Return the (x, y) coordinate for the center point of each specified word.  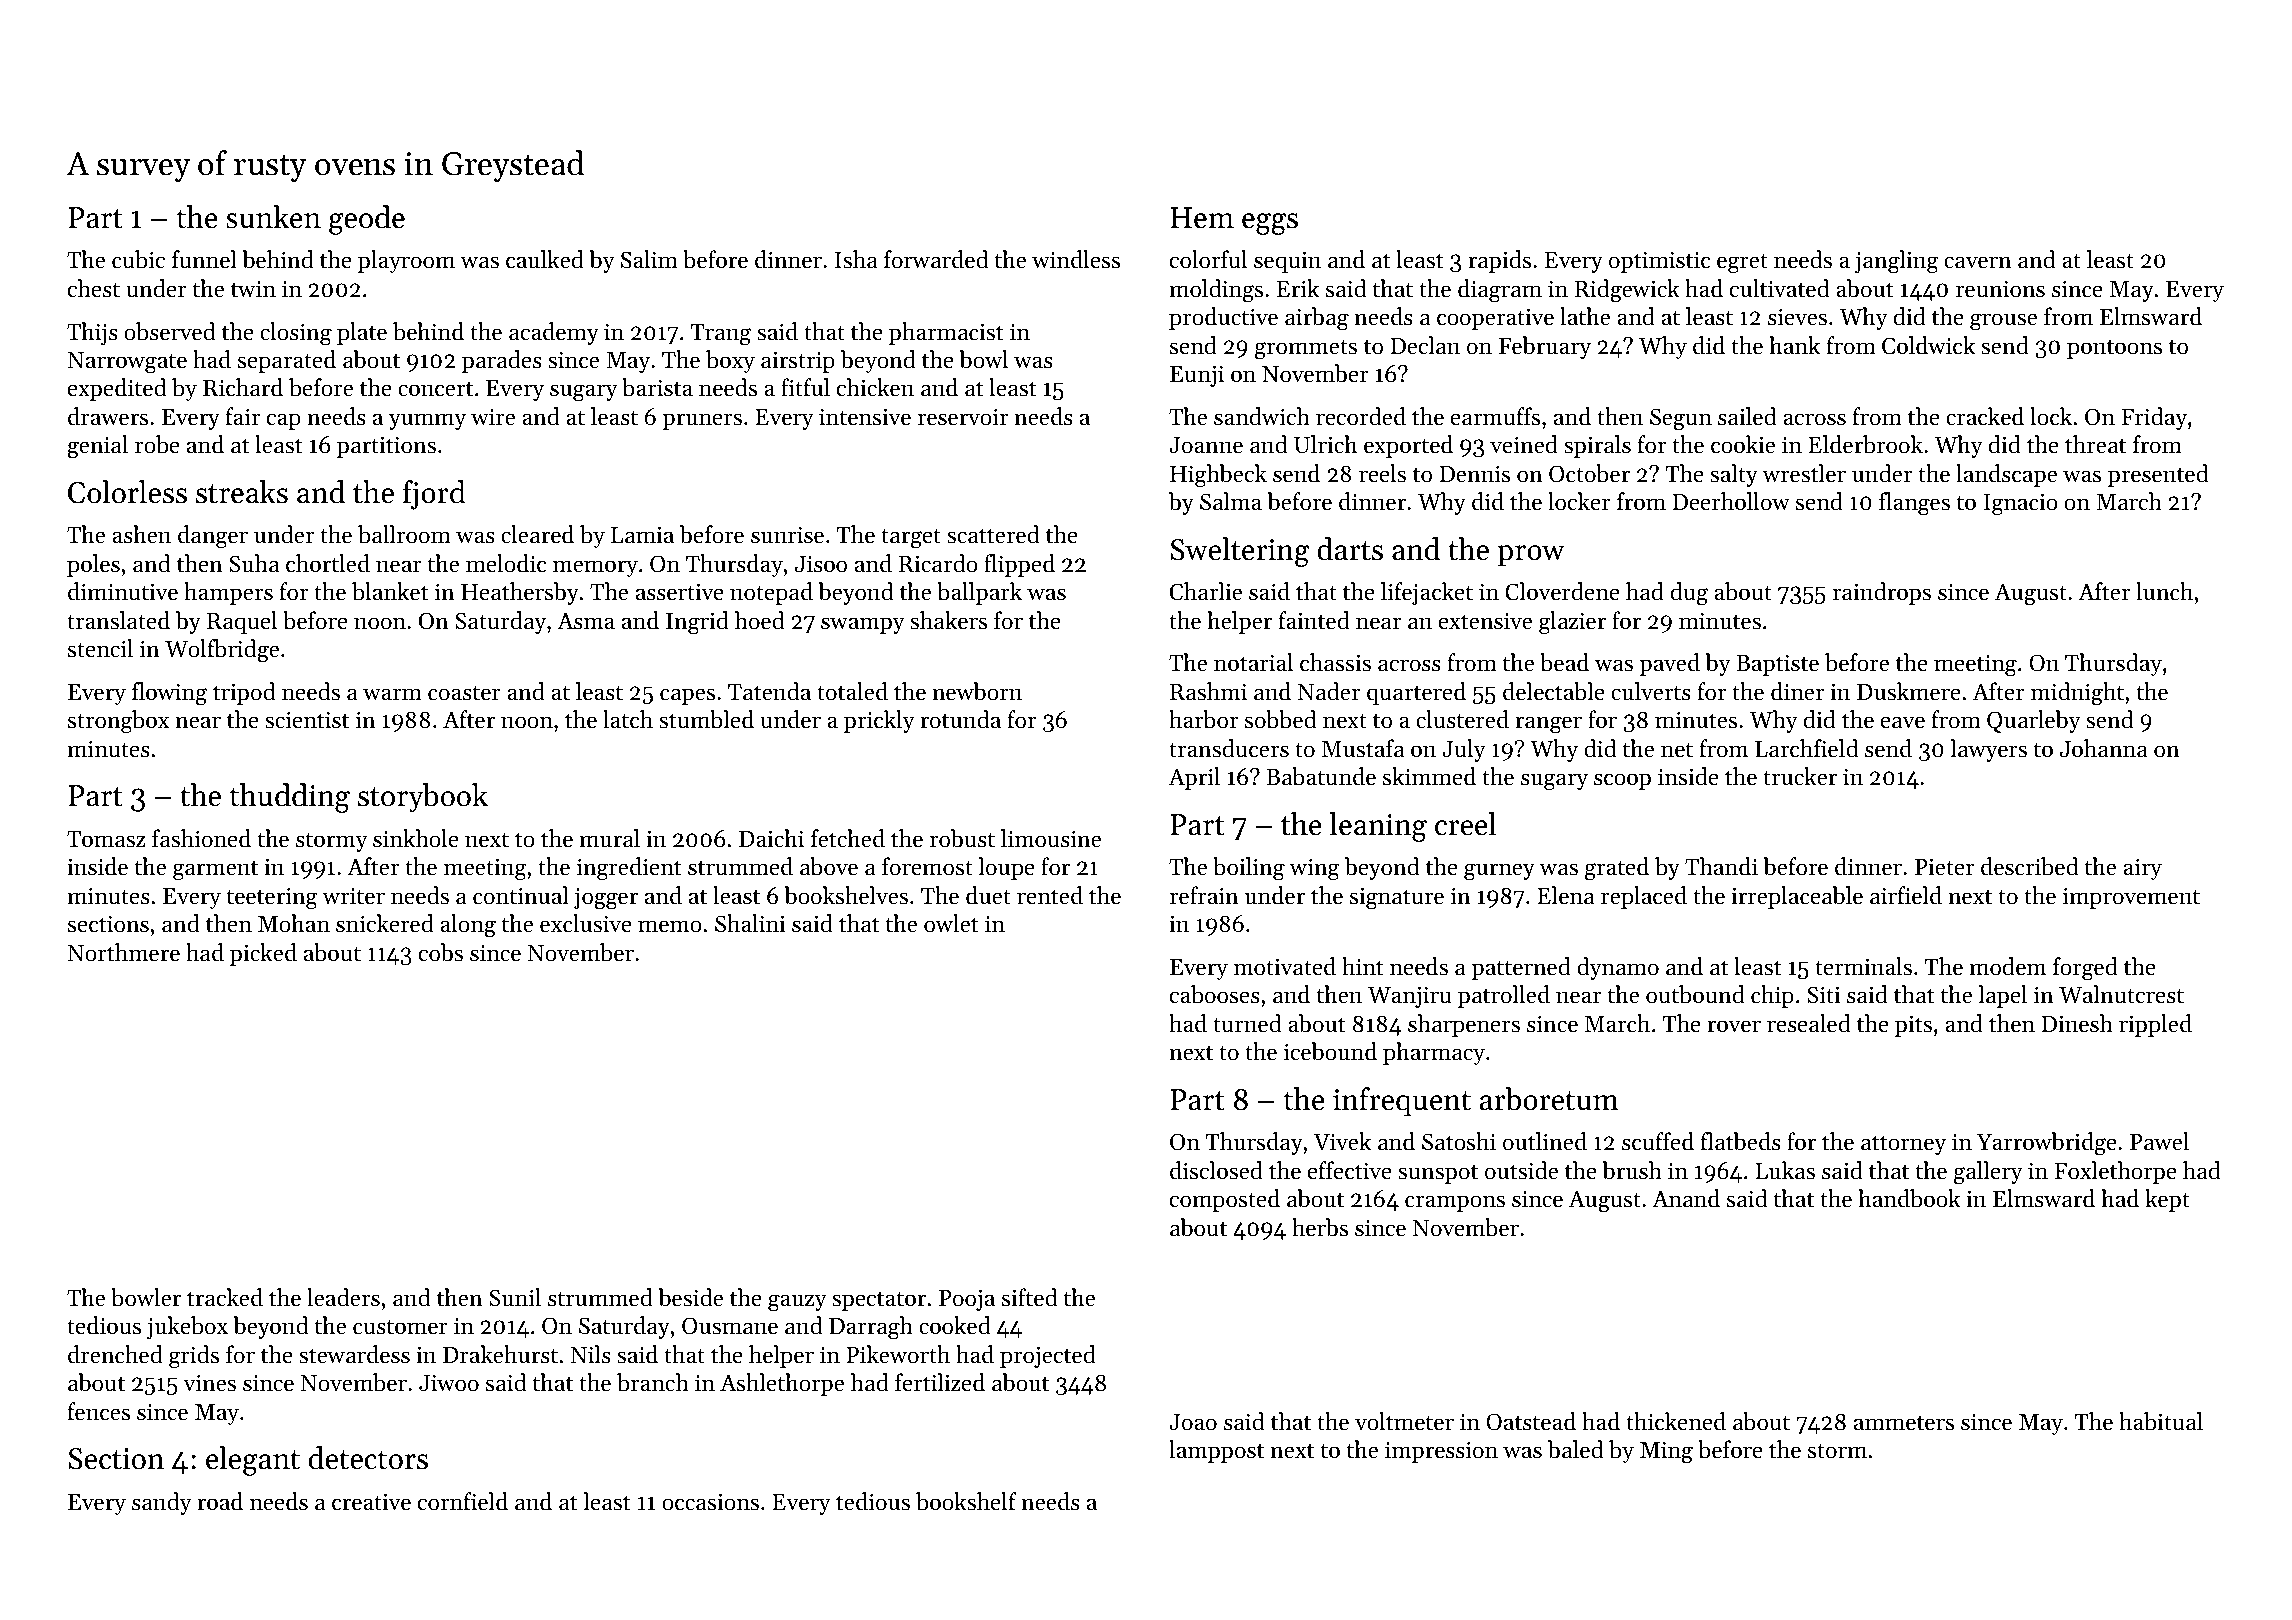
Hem (1202, 218)
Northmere (123, 952)
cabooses (1215, 994)
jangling (1897, 262)
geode (367, 220)
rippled (2155, 1025)
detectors (368, 1458)
